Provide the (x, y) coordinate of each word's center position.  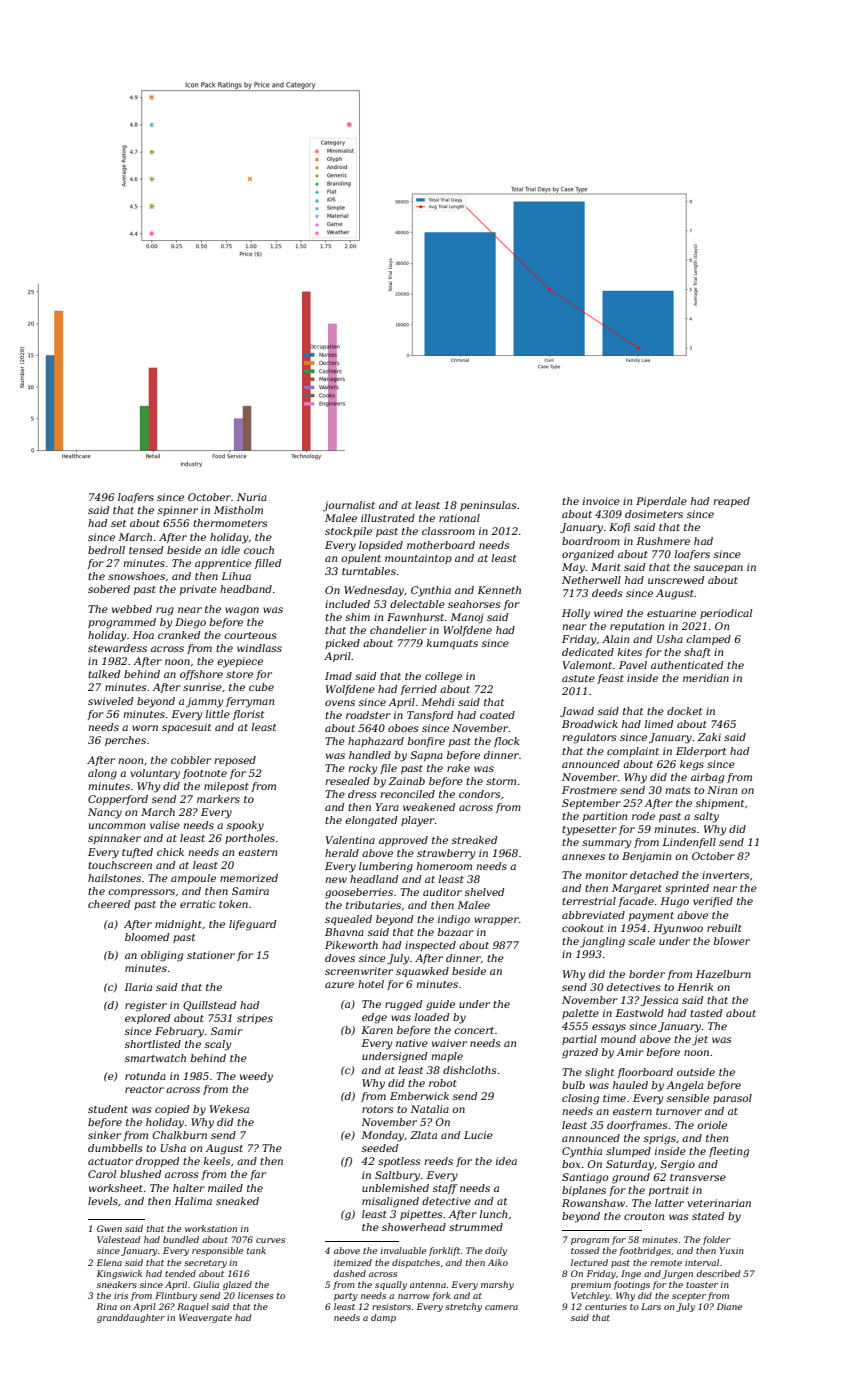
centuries (606, 1306)
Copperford (118, 800)
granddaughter (131, 1318)
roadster (368, 715)
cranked (179, 635)
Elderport (701, 752)
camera (501, 1307)
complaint (633, 752)
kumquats (452, 644)
